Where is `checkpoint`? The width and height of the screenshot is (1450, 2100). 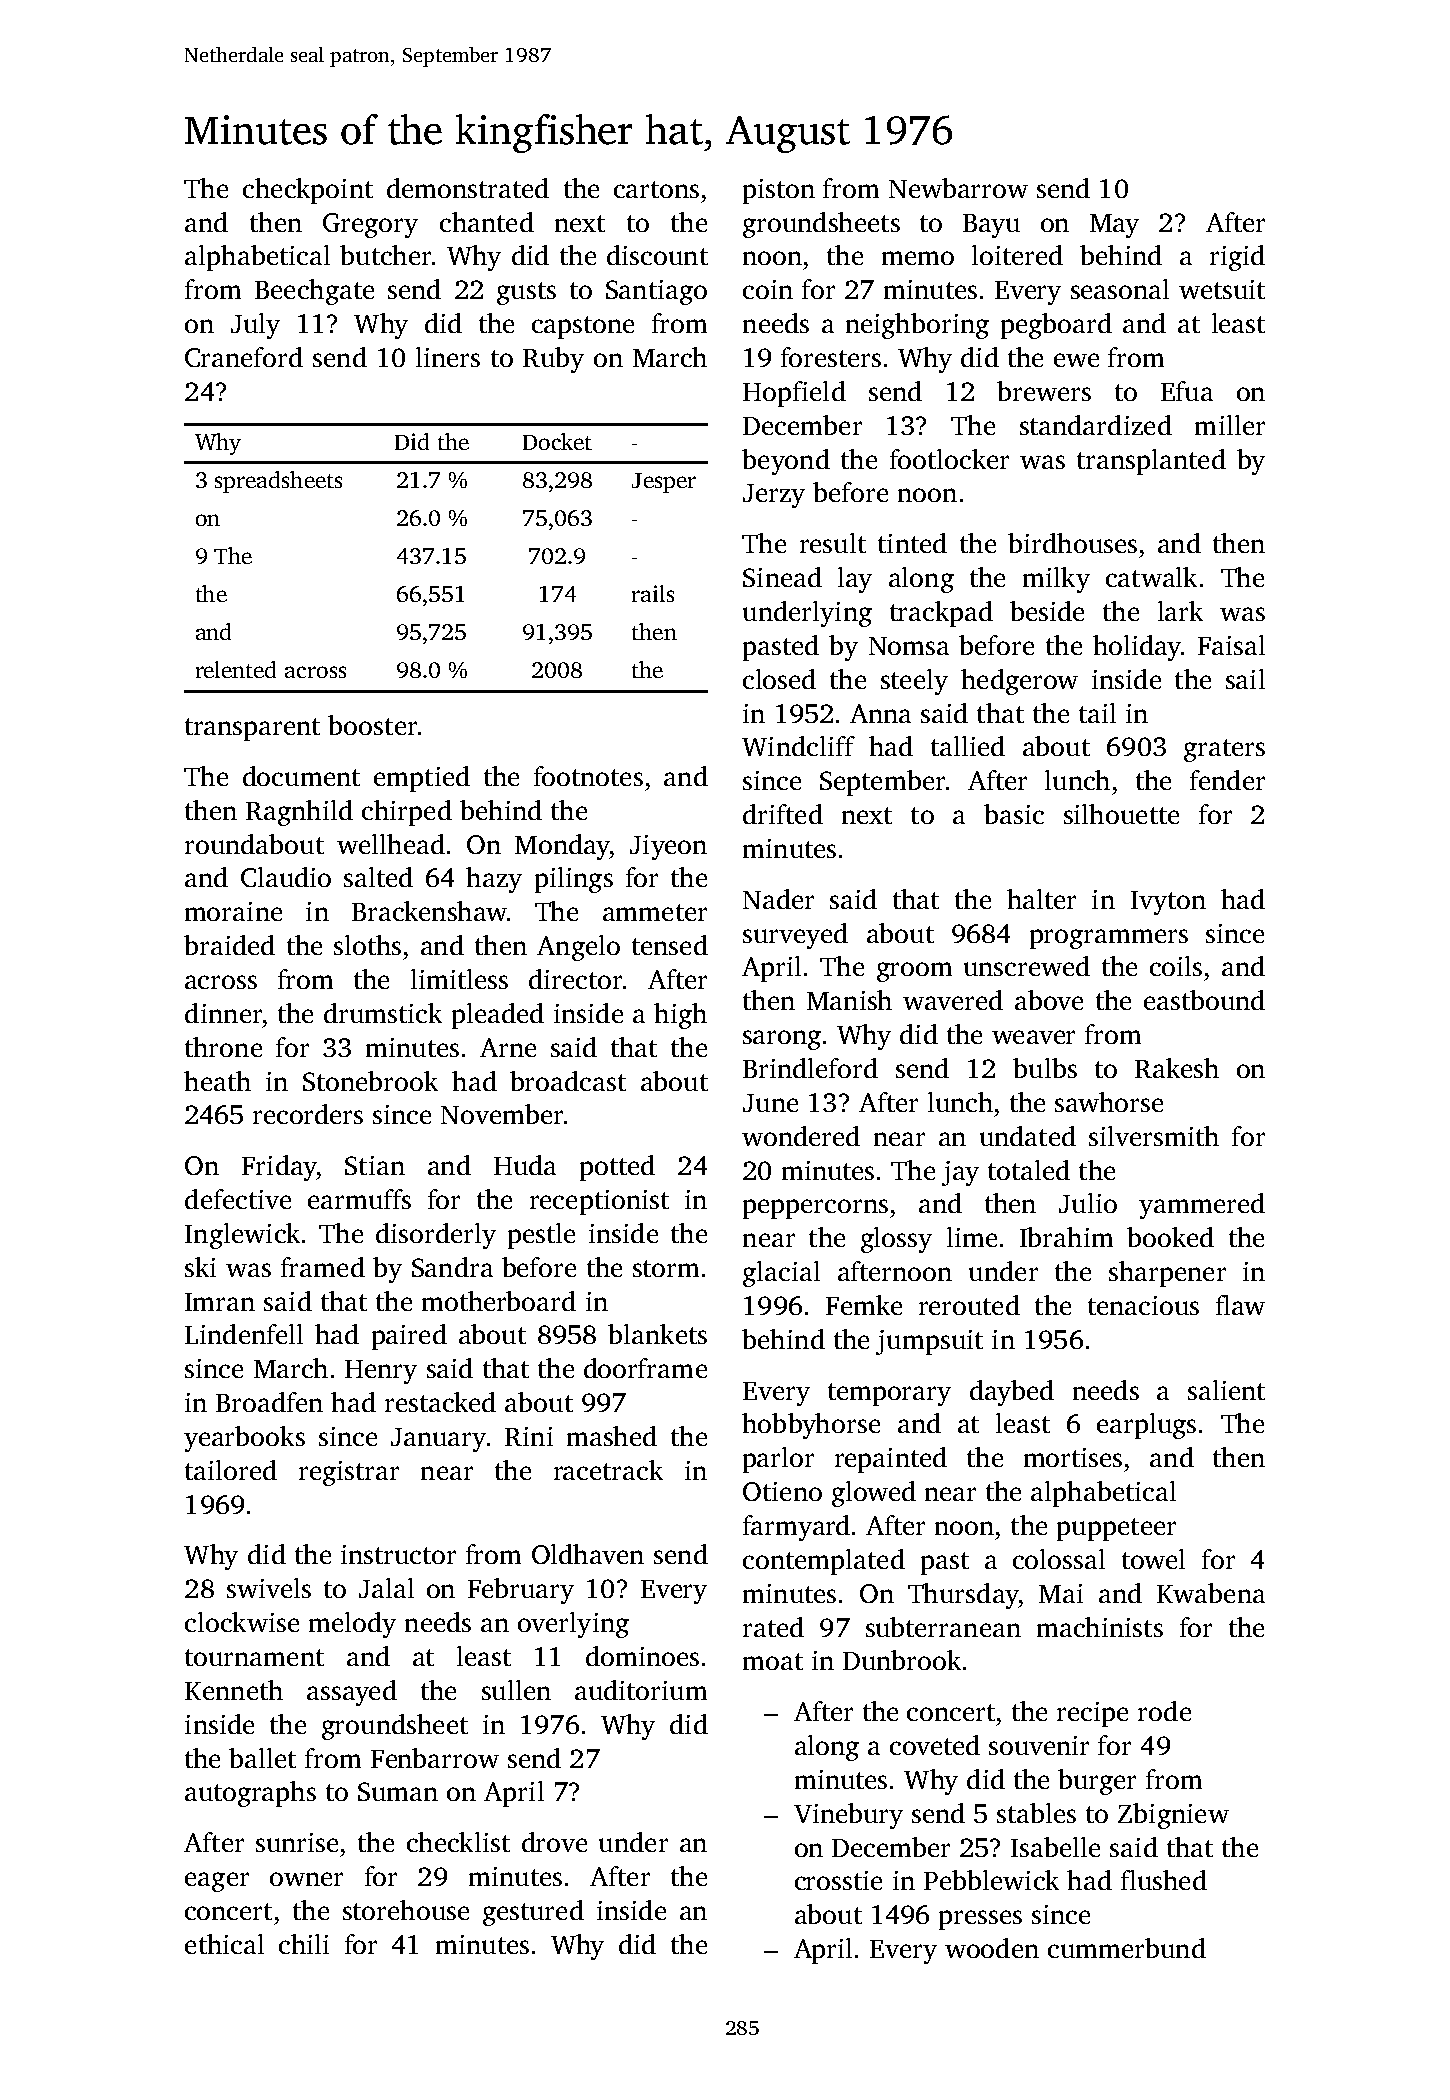
checkpoint is located at coordinates (308, 191).
